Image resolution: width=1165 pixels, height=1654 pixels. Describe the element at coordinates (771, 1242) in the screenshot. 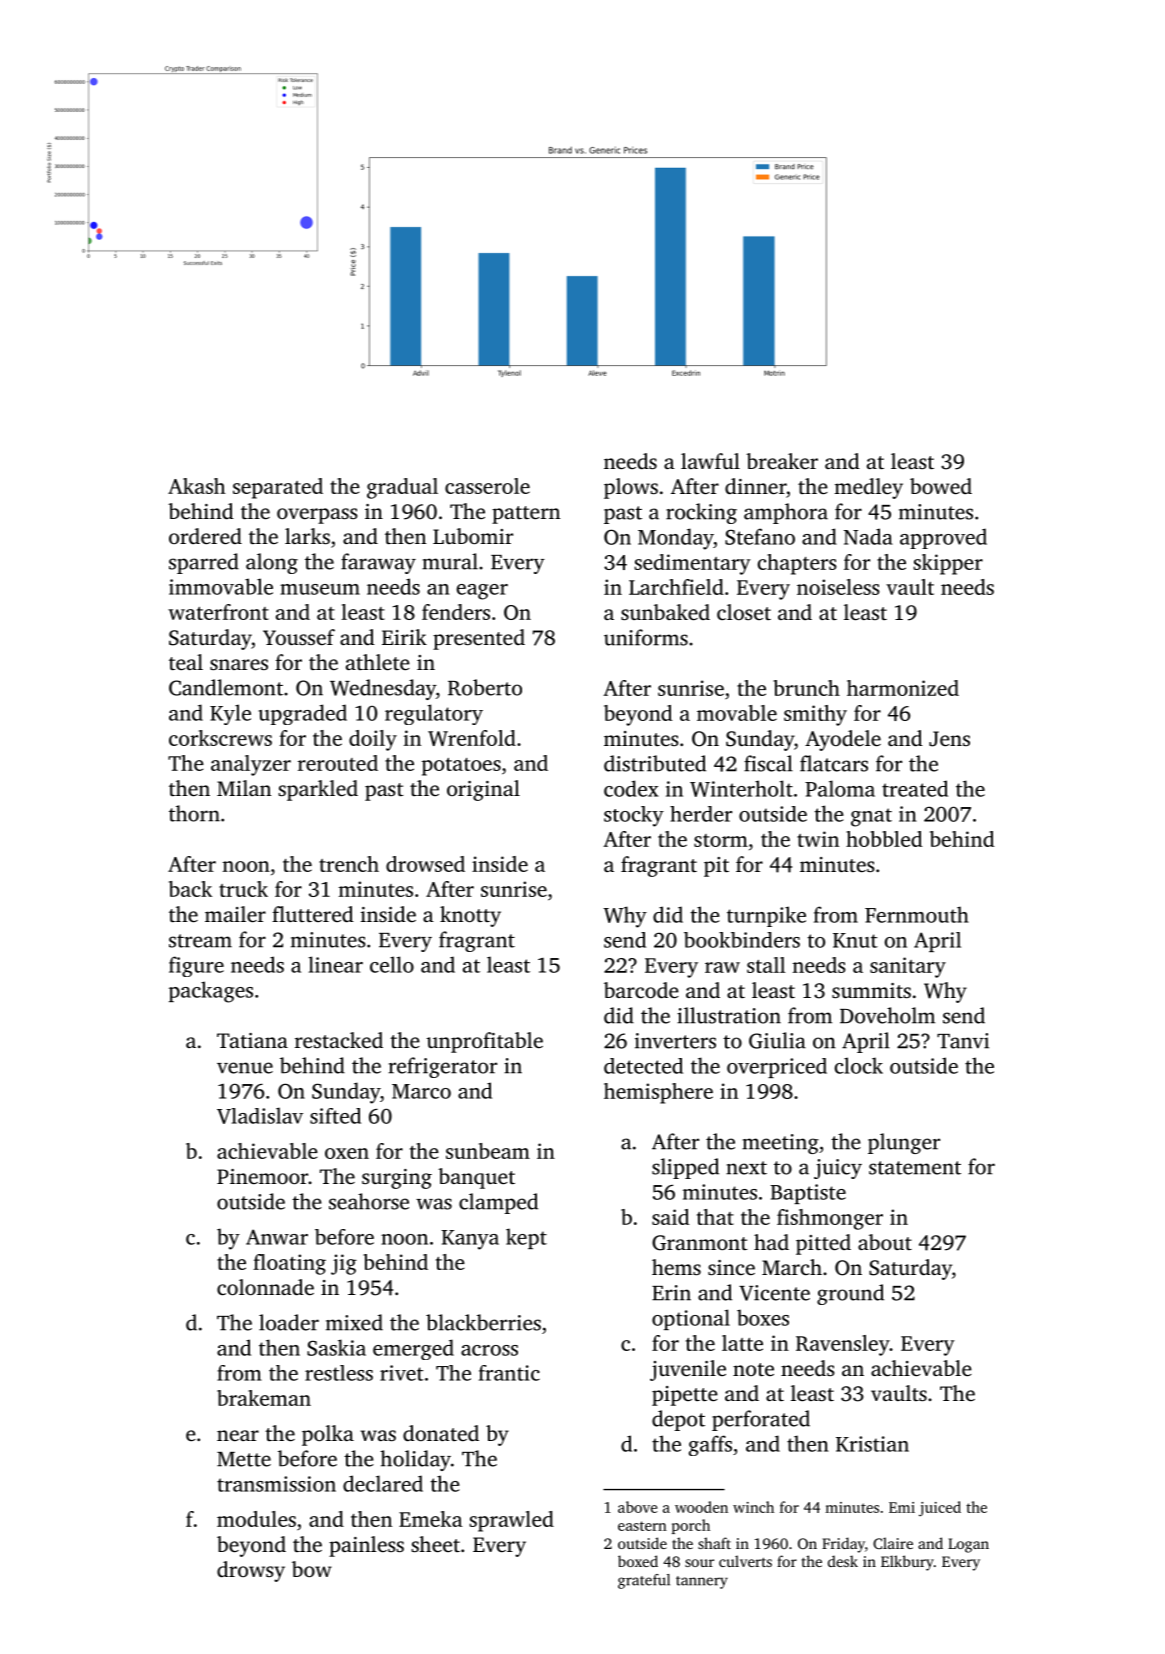

I see `had` at that location.
